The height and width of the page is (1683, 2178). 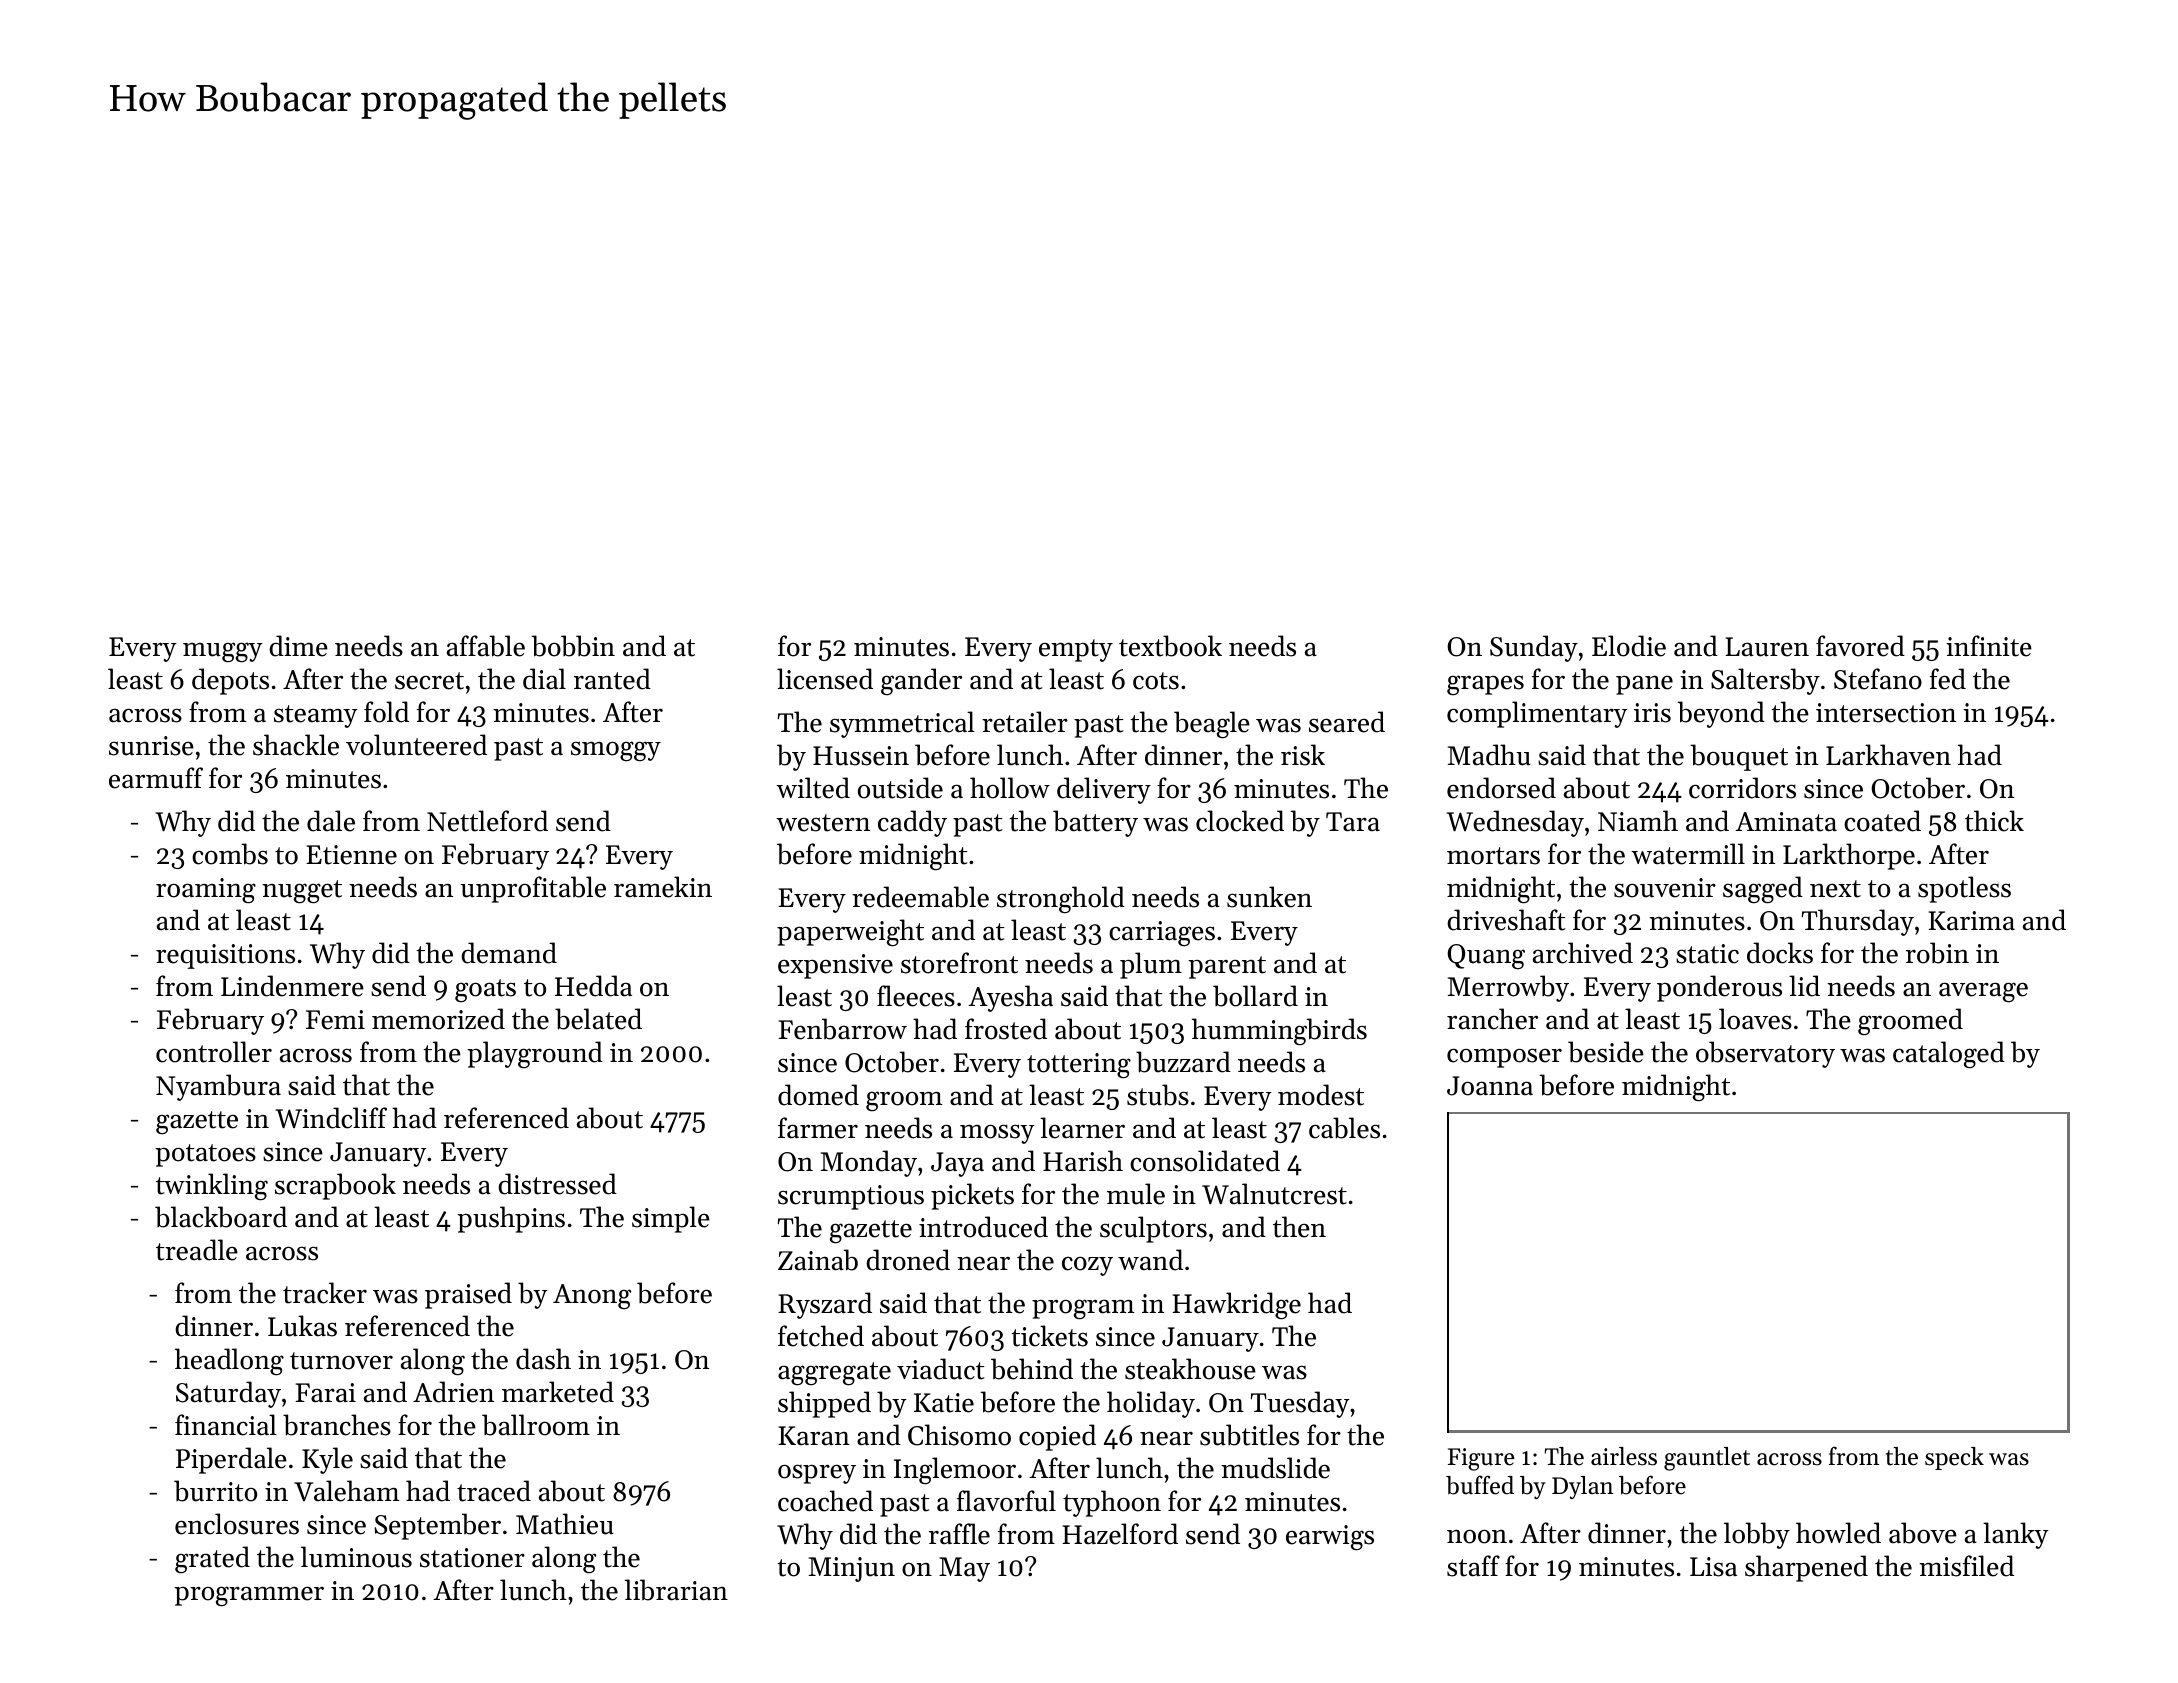 I want to click on requisitions, so click(x=225, y=956).
